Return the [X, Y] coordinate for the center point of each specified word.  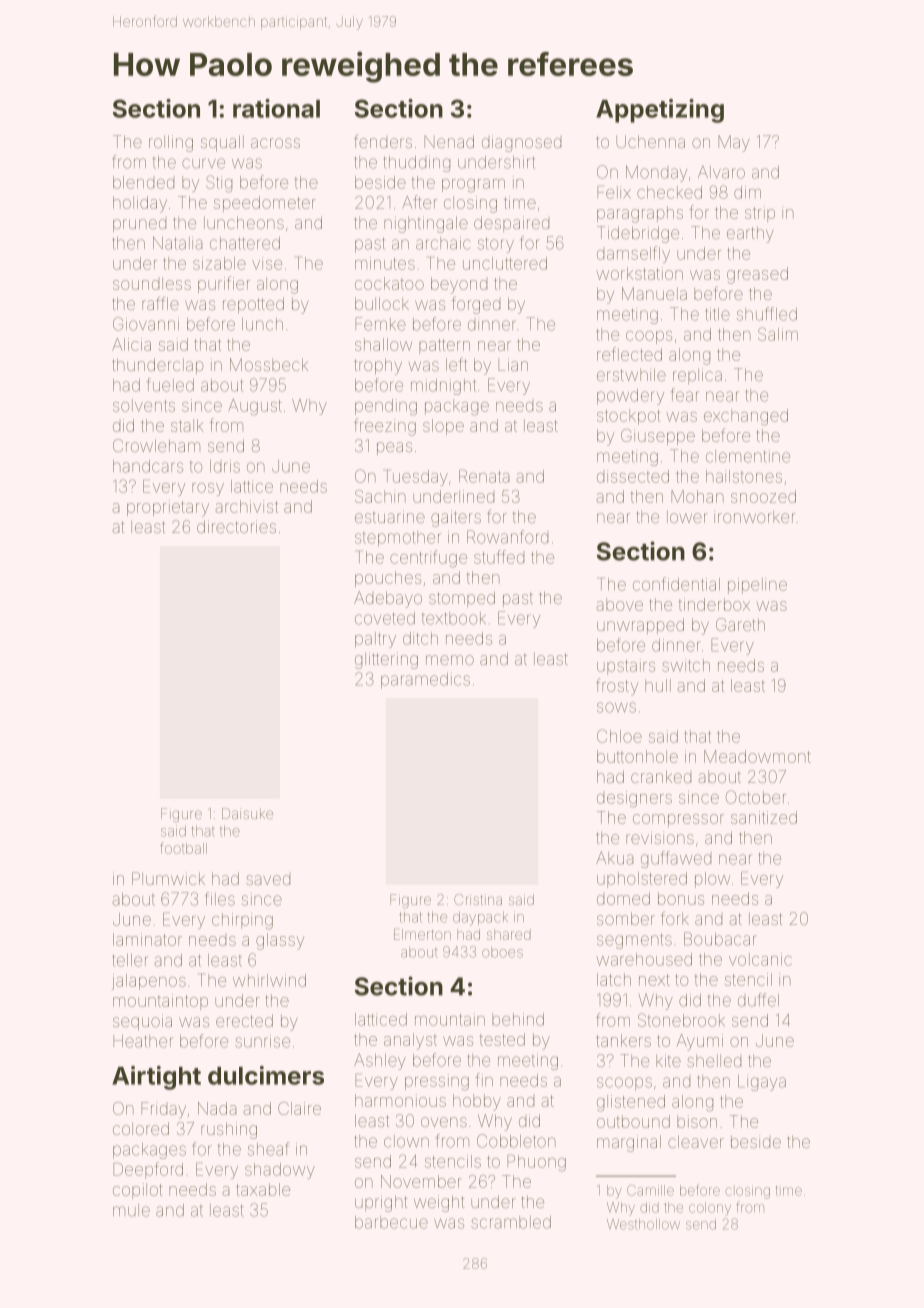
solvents [144, 405]
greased [757, 275]
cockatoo [389, 283]
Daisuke [247, 813]
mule [131, 1210]
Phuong [536, 1163]
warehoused [644, 959]
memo [450, 660]
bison [697, 1121]
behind [518, 1019]
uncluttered [505, 263]
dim [747, 192]
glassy [280, 941]
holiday [140, 204]
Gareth [740, 624]
